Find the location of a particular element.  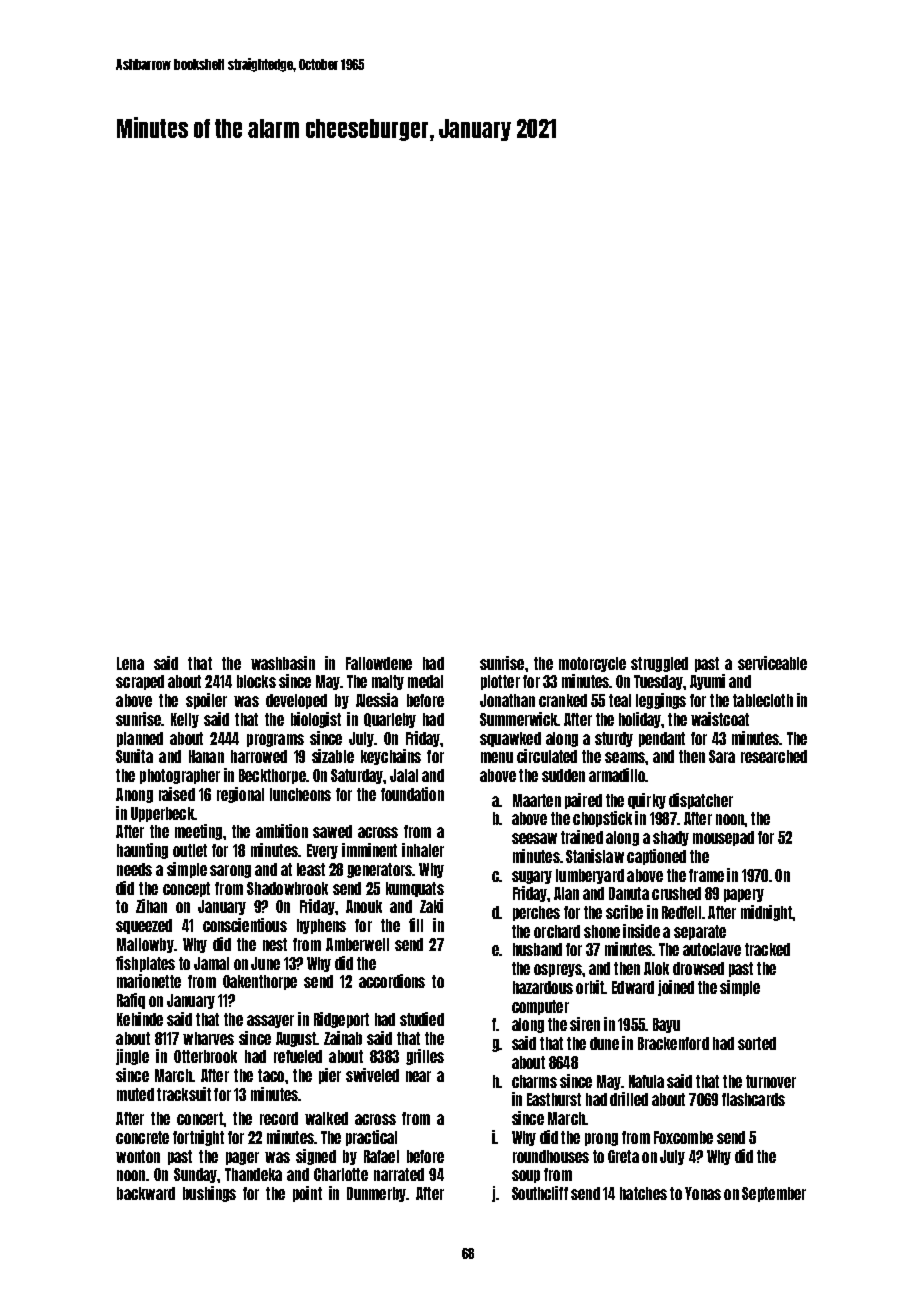

Thandeka is located at coordinates (253, 1174).
